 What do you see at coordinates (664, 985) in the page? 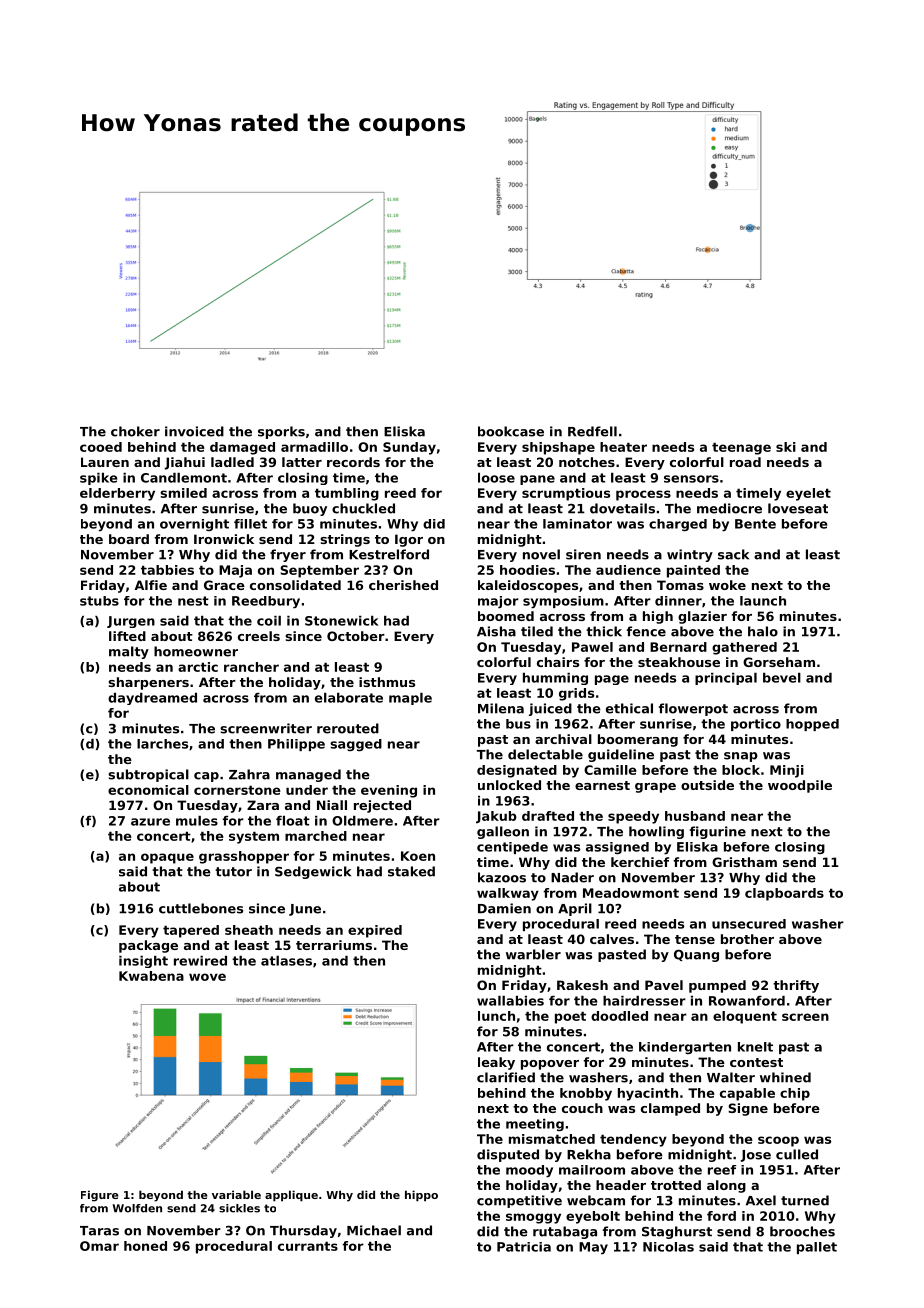
I see `Pavel` at bounding box center [664, 985].
